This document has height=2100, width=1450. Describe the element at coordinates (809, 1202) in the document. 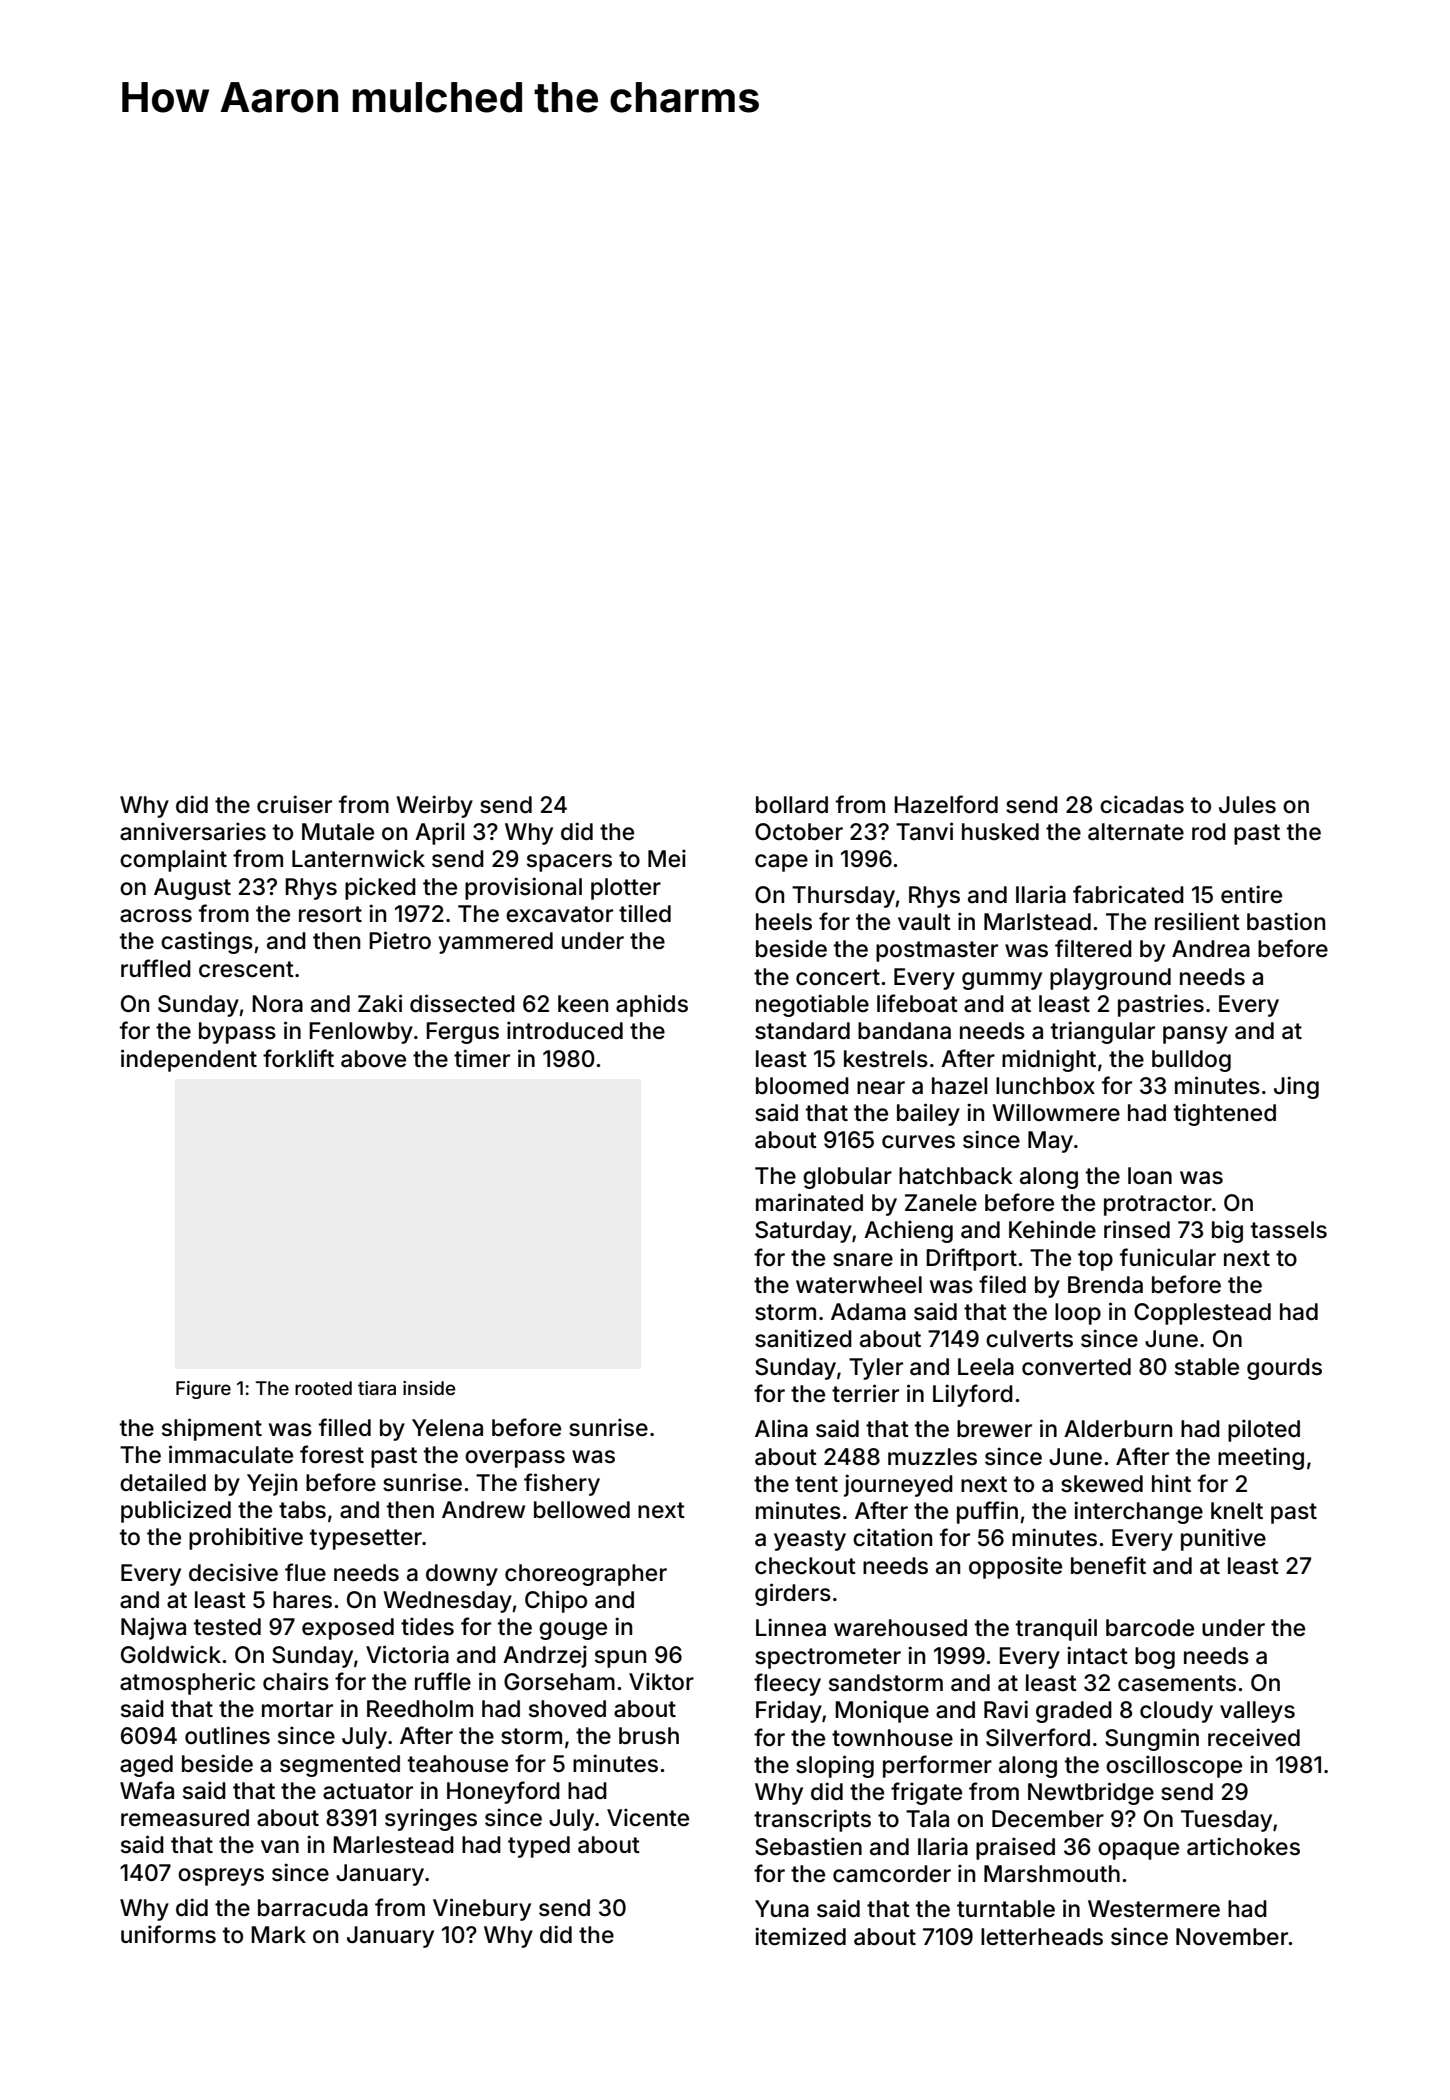

I see `marinated` at that location.
